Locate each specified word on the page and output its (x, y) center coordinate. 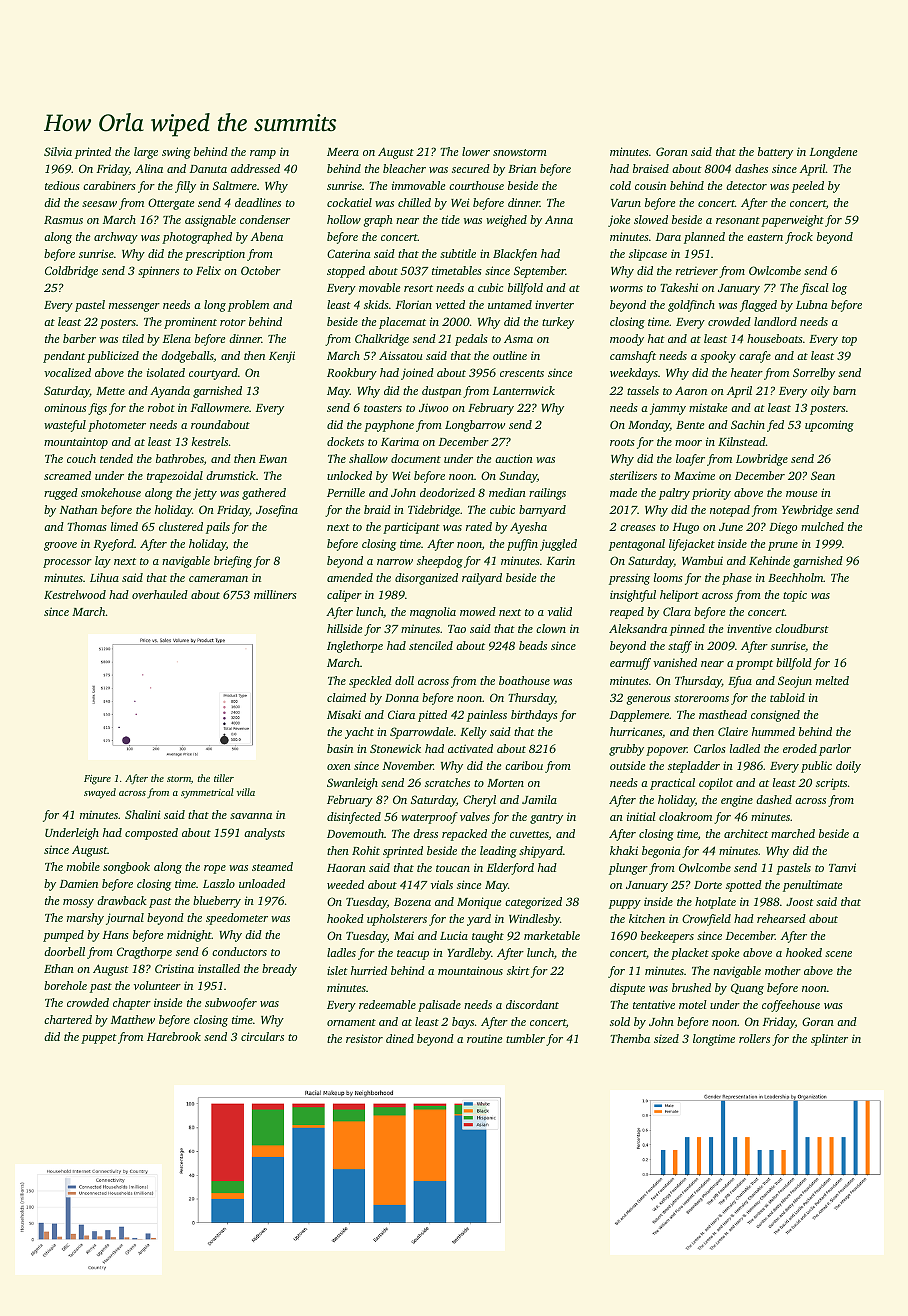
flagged (758, 306)
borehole (65, 985)
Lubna (812, 304)
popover (666, 751)
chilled (414, 202)
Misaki (344, 714)
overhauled (160, 594)
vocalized (67, 372)
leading (498, 852)
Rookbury (352, 374)
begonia (661, 852)
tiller (224, 778)
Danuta (208, 169)
